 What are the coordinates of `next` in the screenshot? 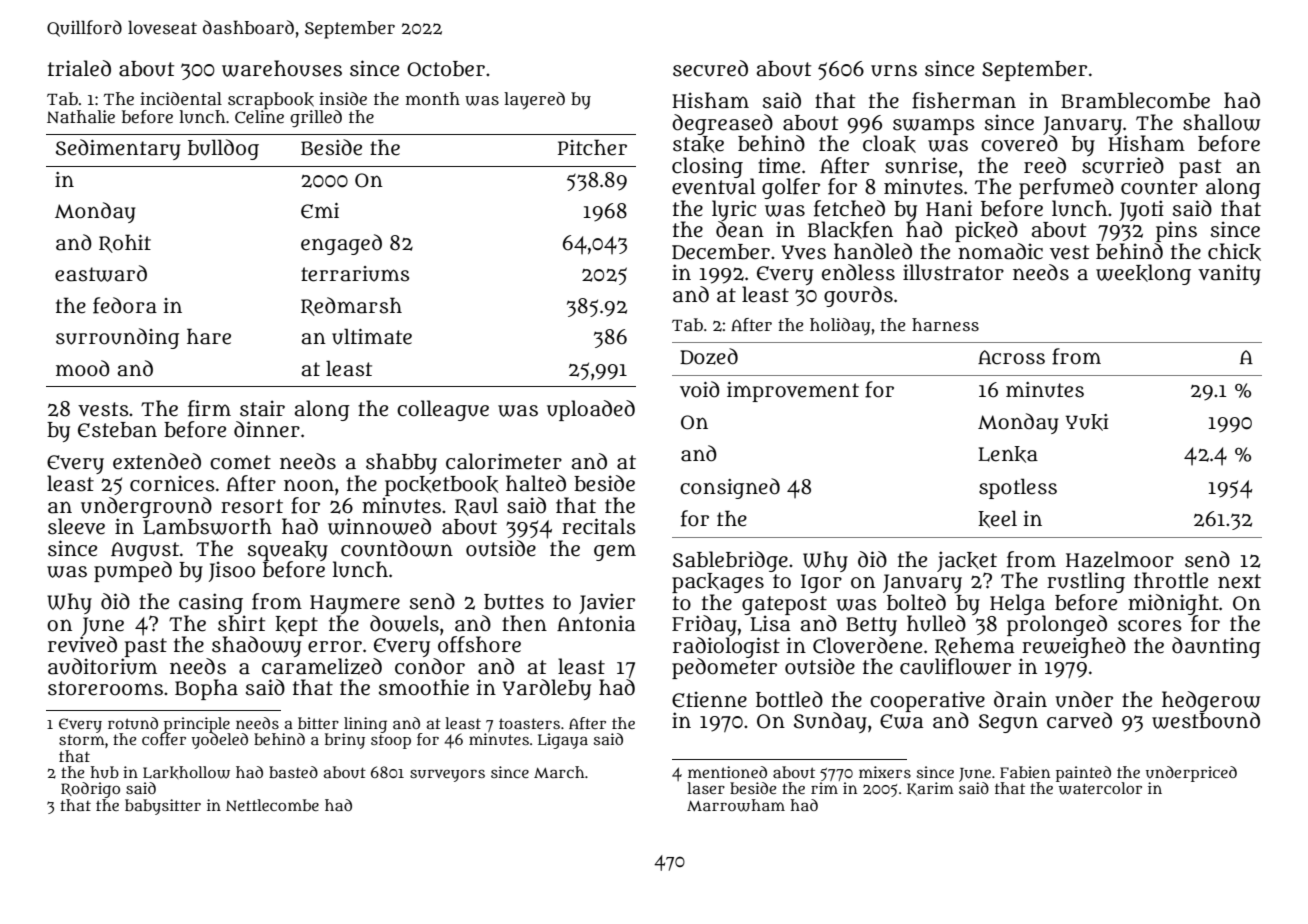 It's located at (1239, 581).
